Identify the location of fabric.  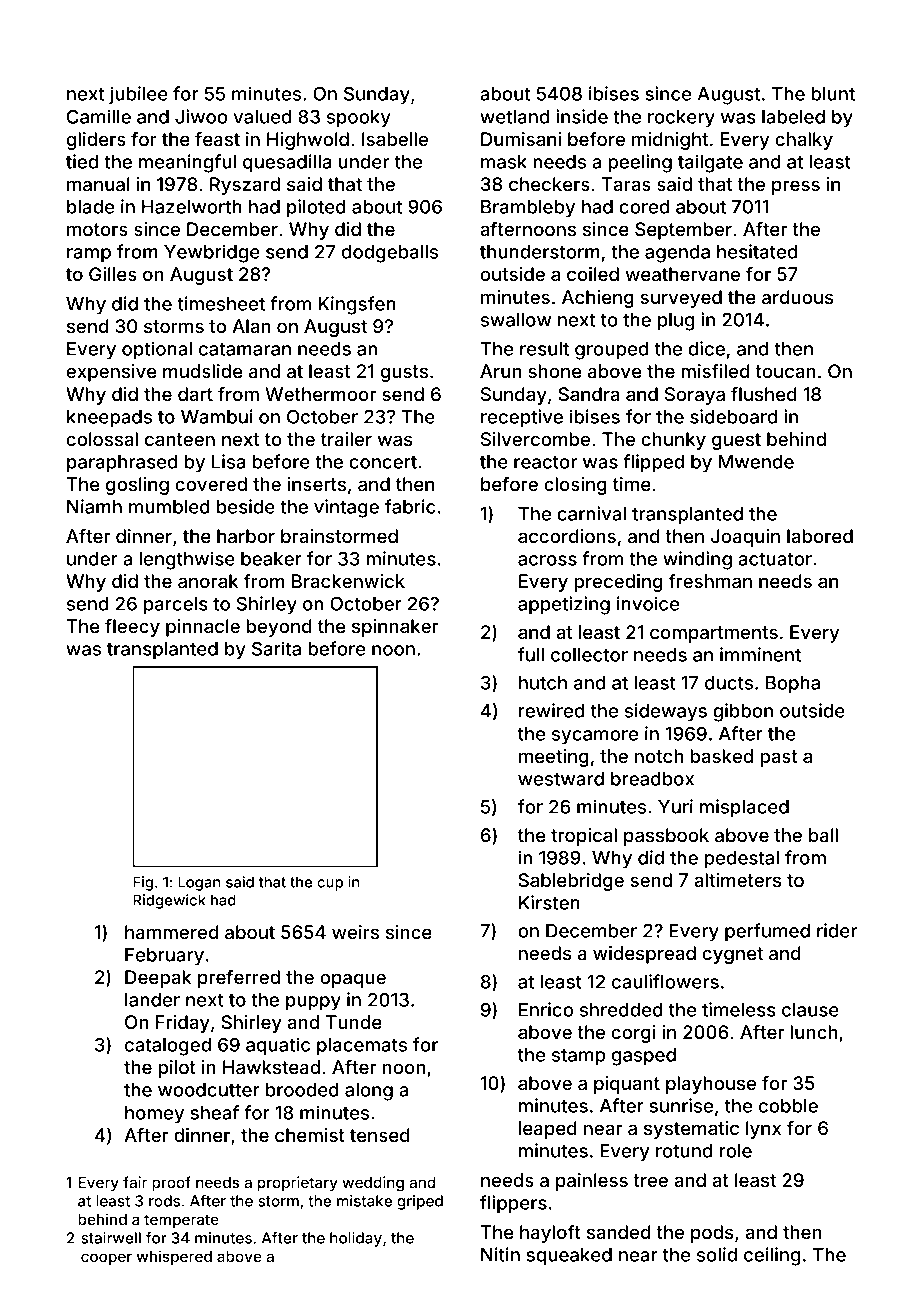
(409, 506).
